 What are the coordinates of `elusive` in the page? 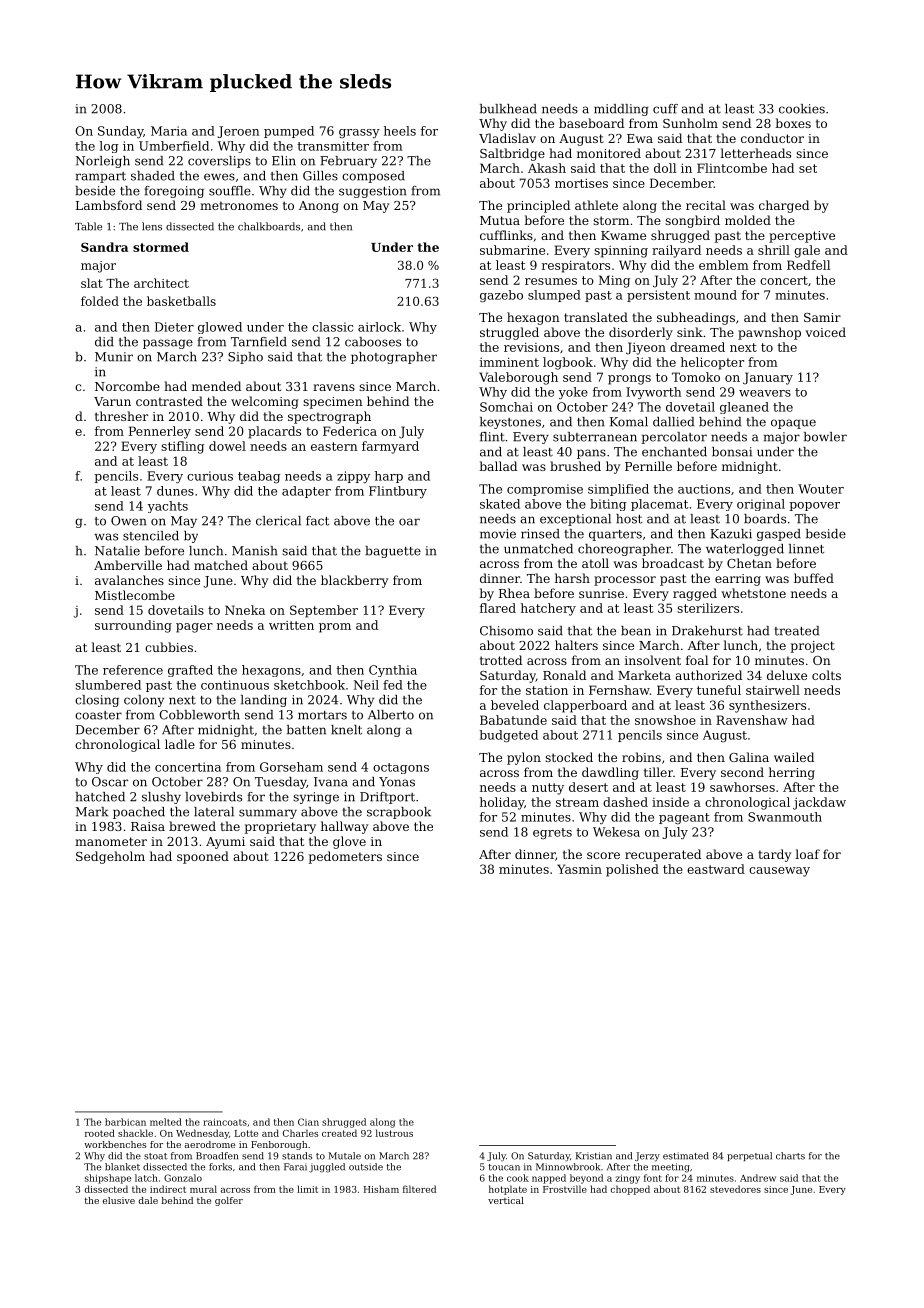 It's located at (119, 1200).
